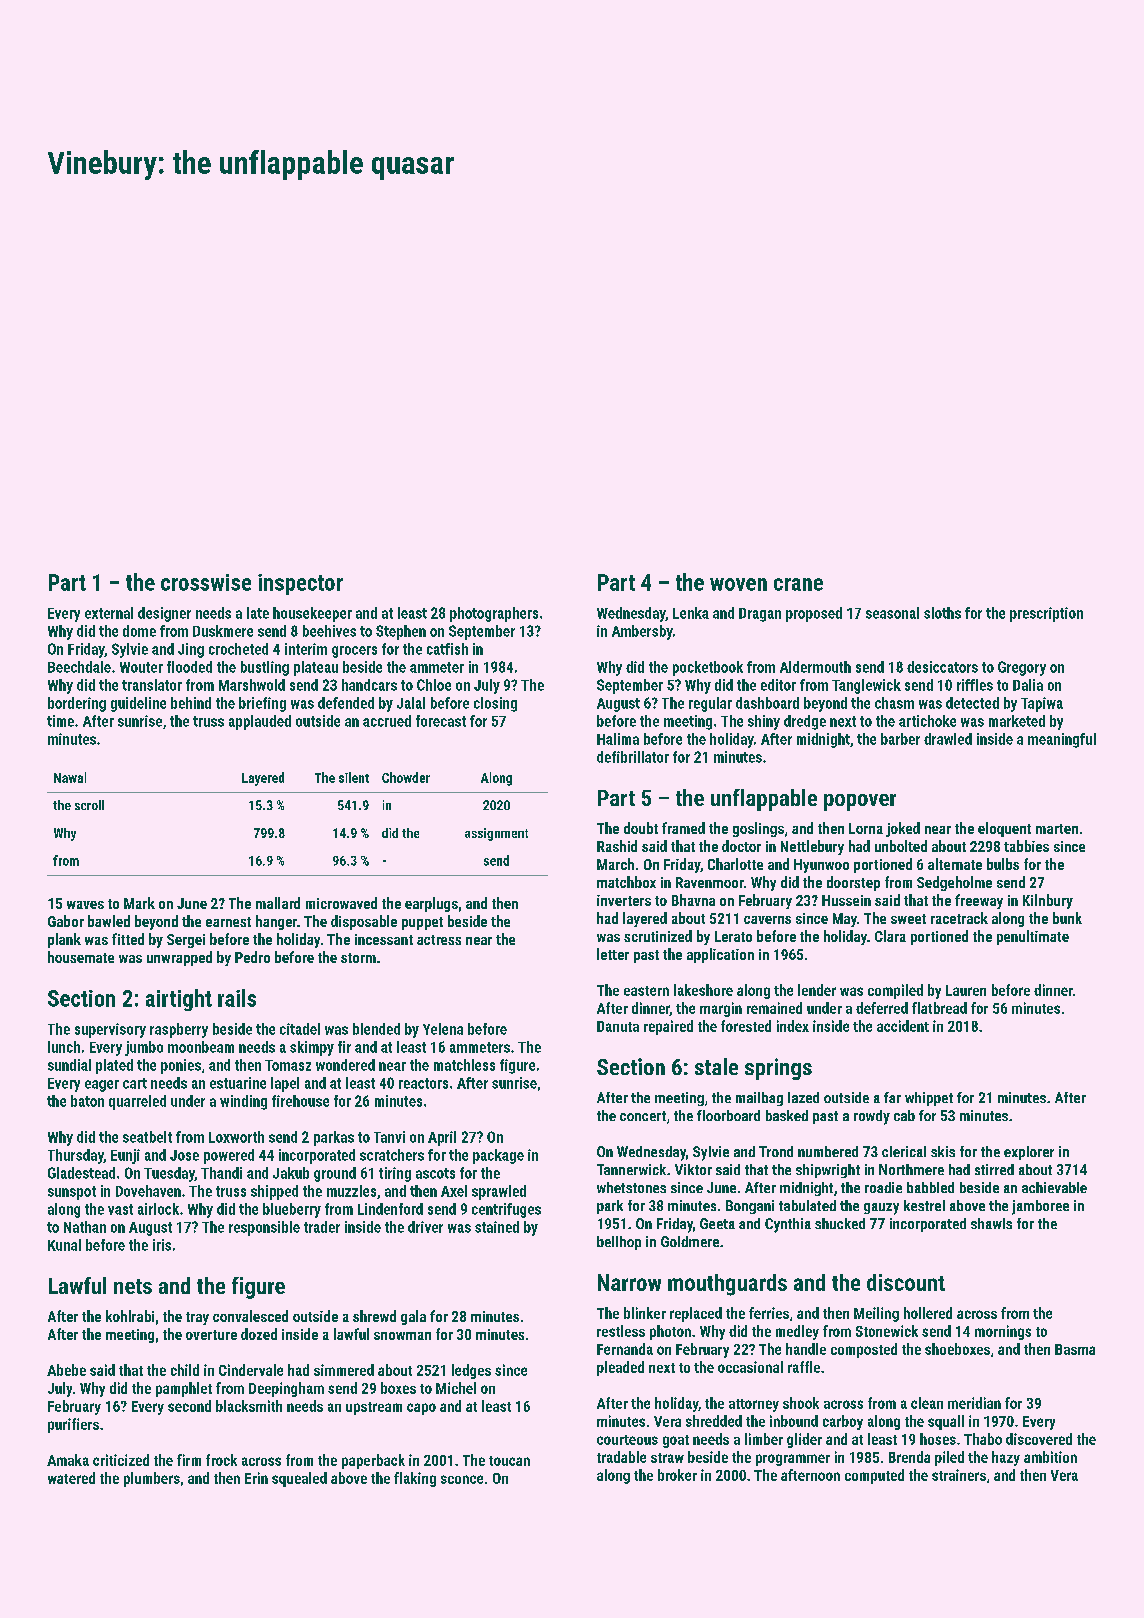 The height and width of the screenshot is (1618, 1144). I want to click on Sedgeholme, so click(954, 883).
